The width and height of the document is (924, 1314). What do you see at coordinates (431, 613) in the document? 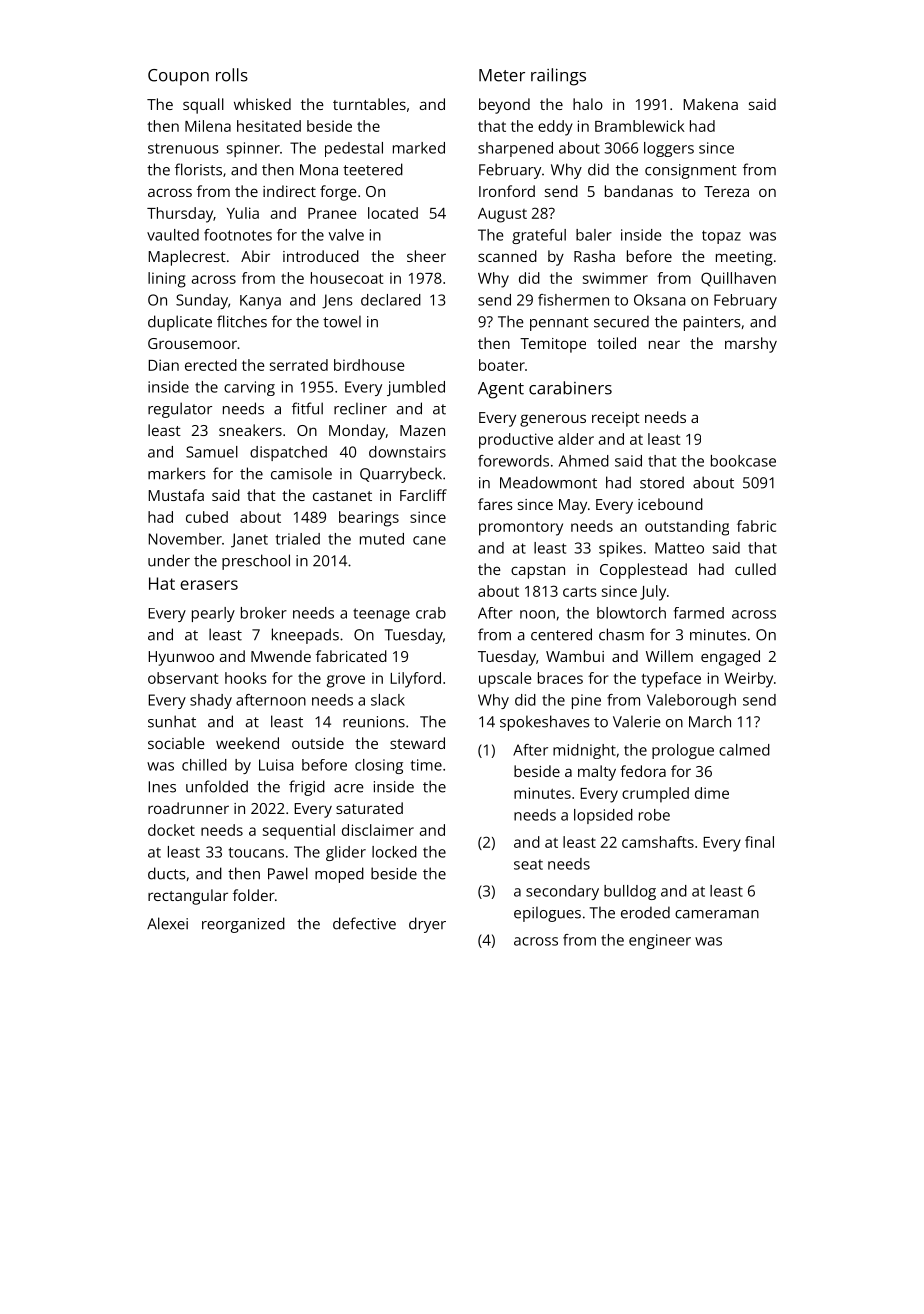
I see `crab` at bounding box center [431, 613].
